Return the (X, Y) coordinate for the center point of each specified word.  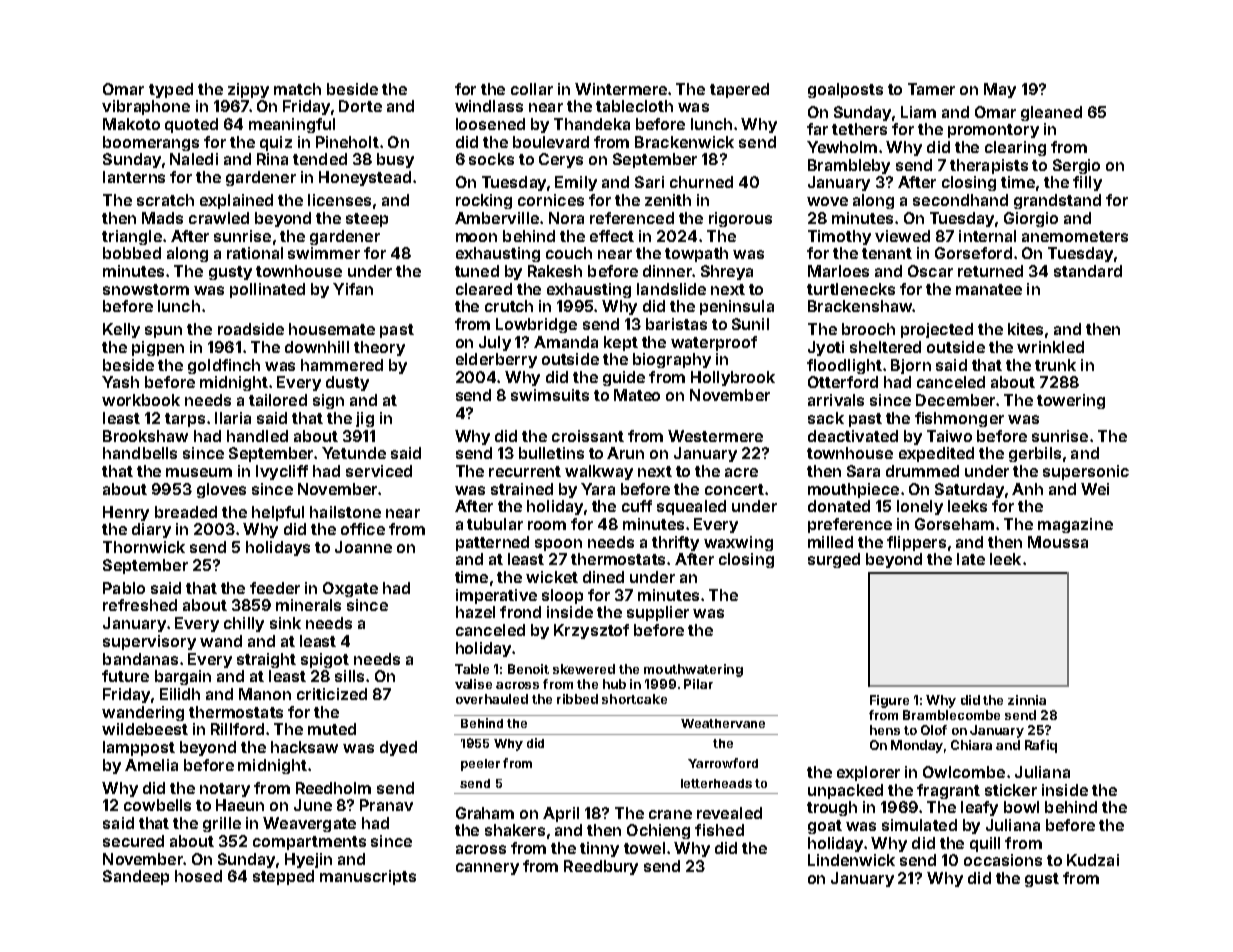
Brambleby (849, 166)
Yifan (353, 289)
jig (365, 419)
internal (987, 236)
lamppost (139, 748)
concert (734, 489)
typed (171, 90)
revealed (729, 813)
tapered (739, 90)
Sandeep (136, 877)
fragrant (948, 791)
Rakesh (555, 271)
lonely (920, 507)
